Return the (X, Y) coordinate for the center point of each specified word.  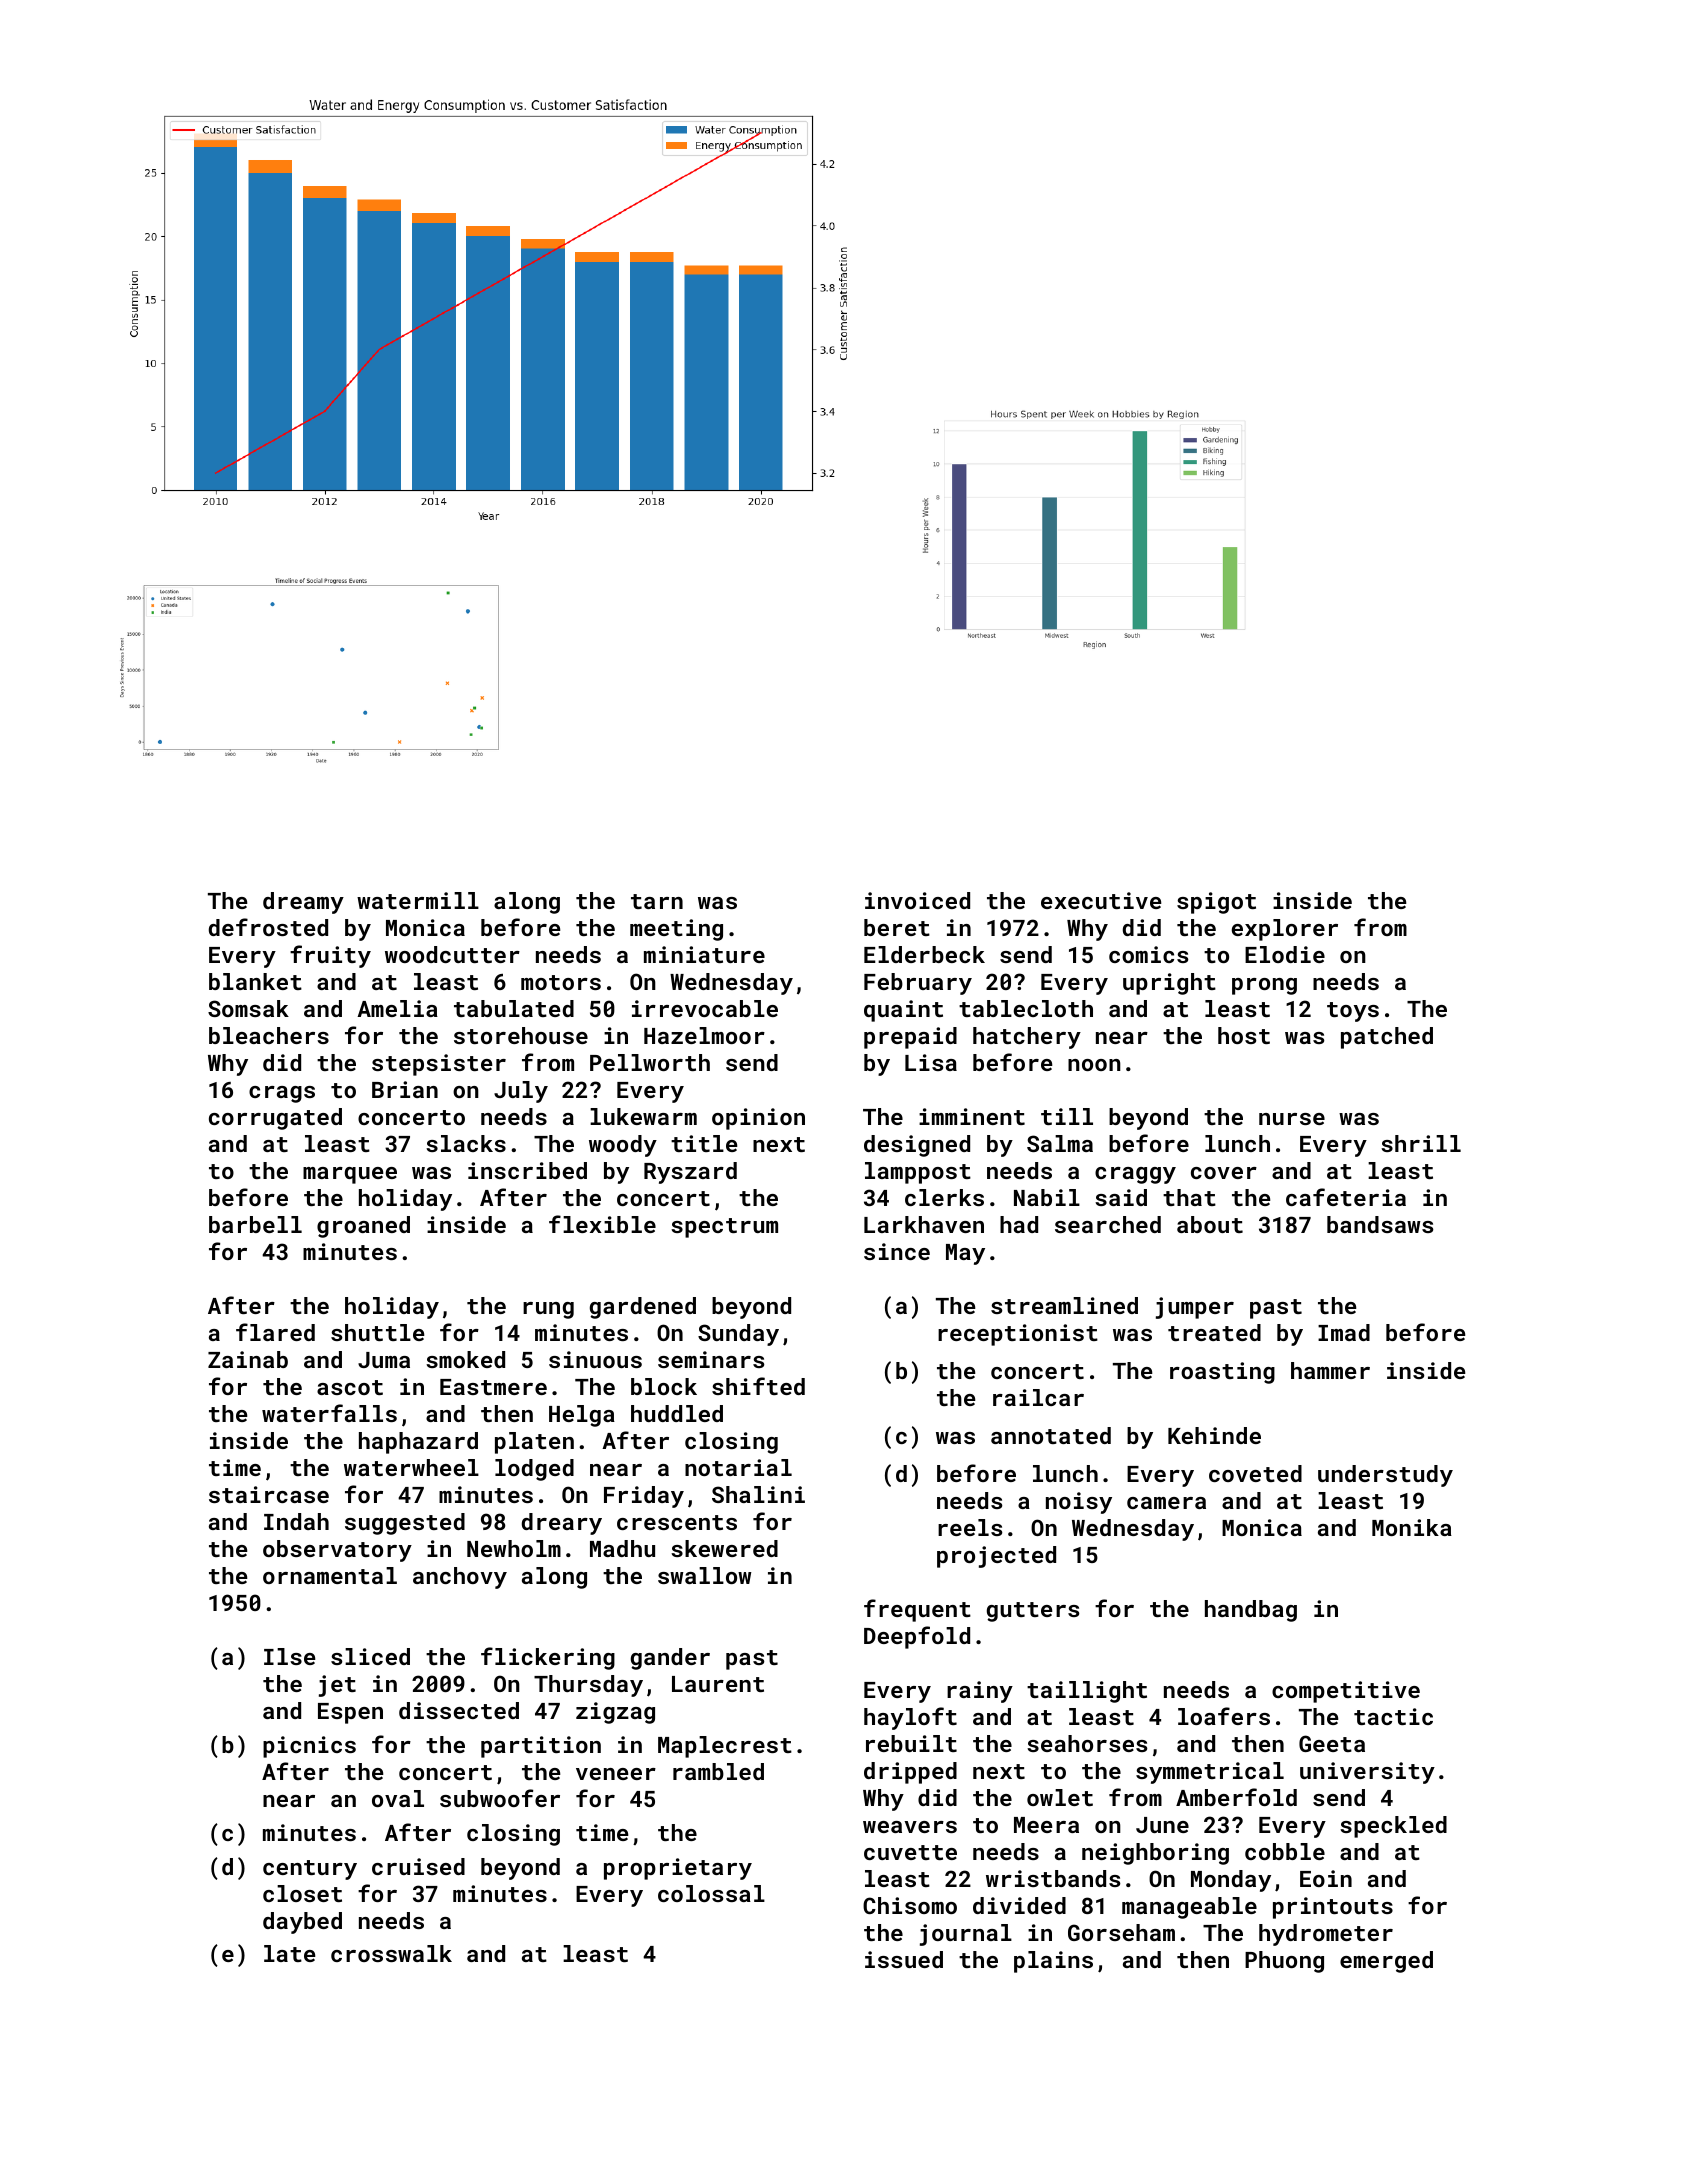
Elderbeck (924, 954)
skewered (724, 1548)
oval (398, 1798)
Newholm (514, 1548)
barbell (255, 1224)
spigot (1216, 903)
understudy (1385, 1476)
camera (1166, 1503)
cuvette (910, 1852)
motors (561, 982)
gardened (643, 1308)
